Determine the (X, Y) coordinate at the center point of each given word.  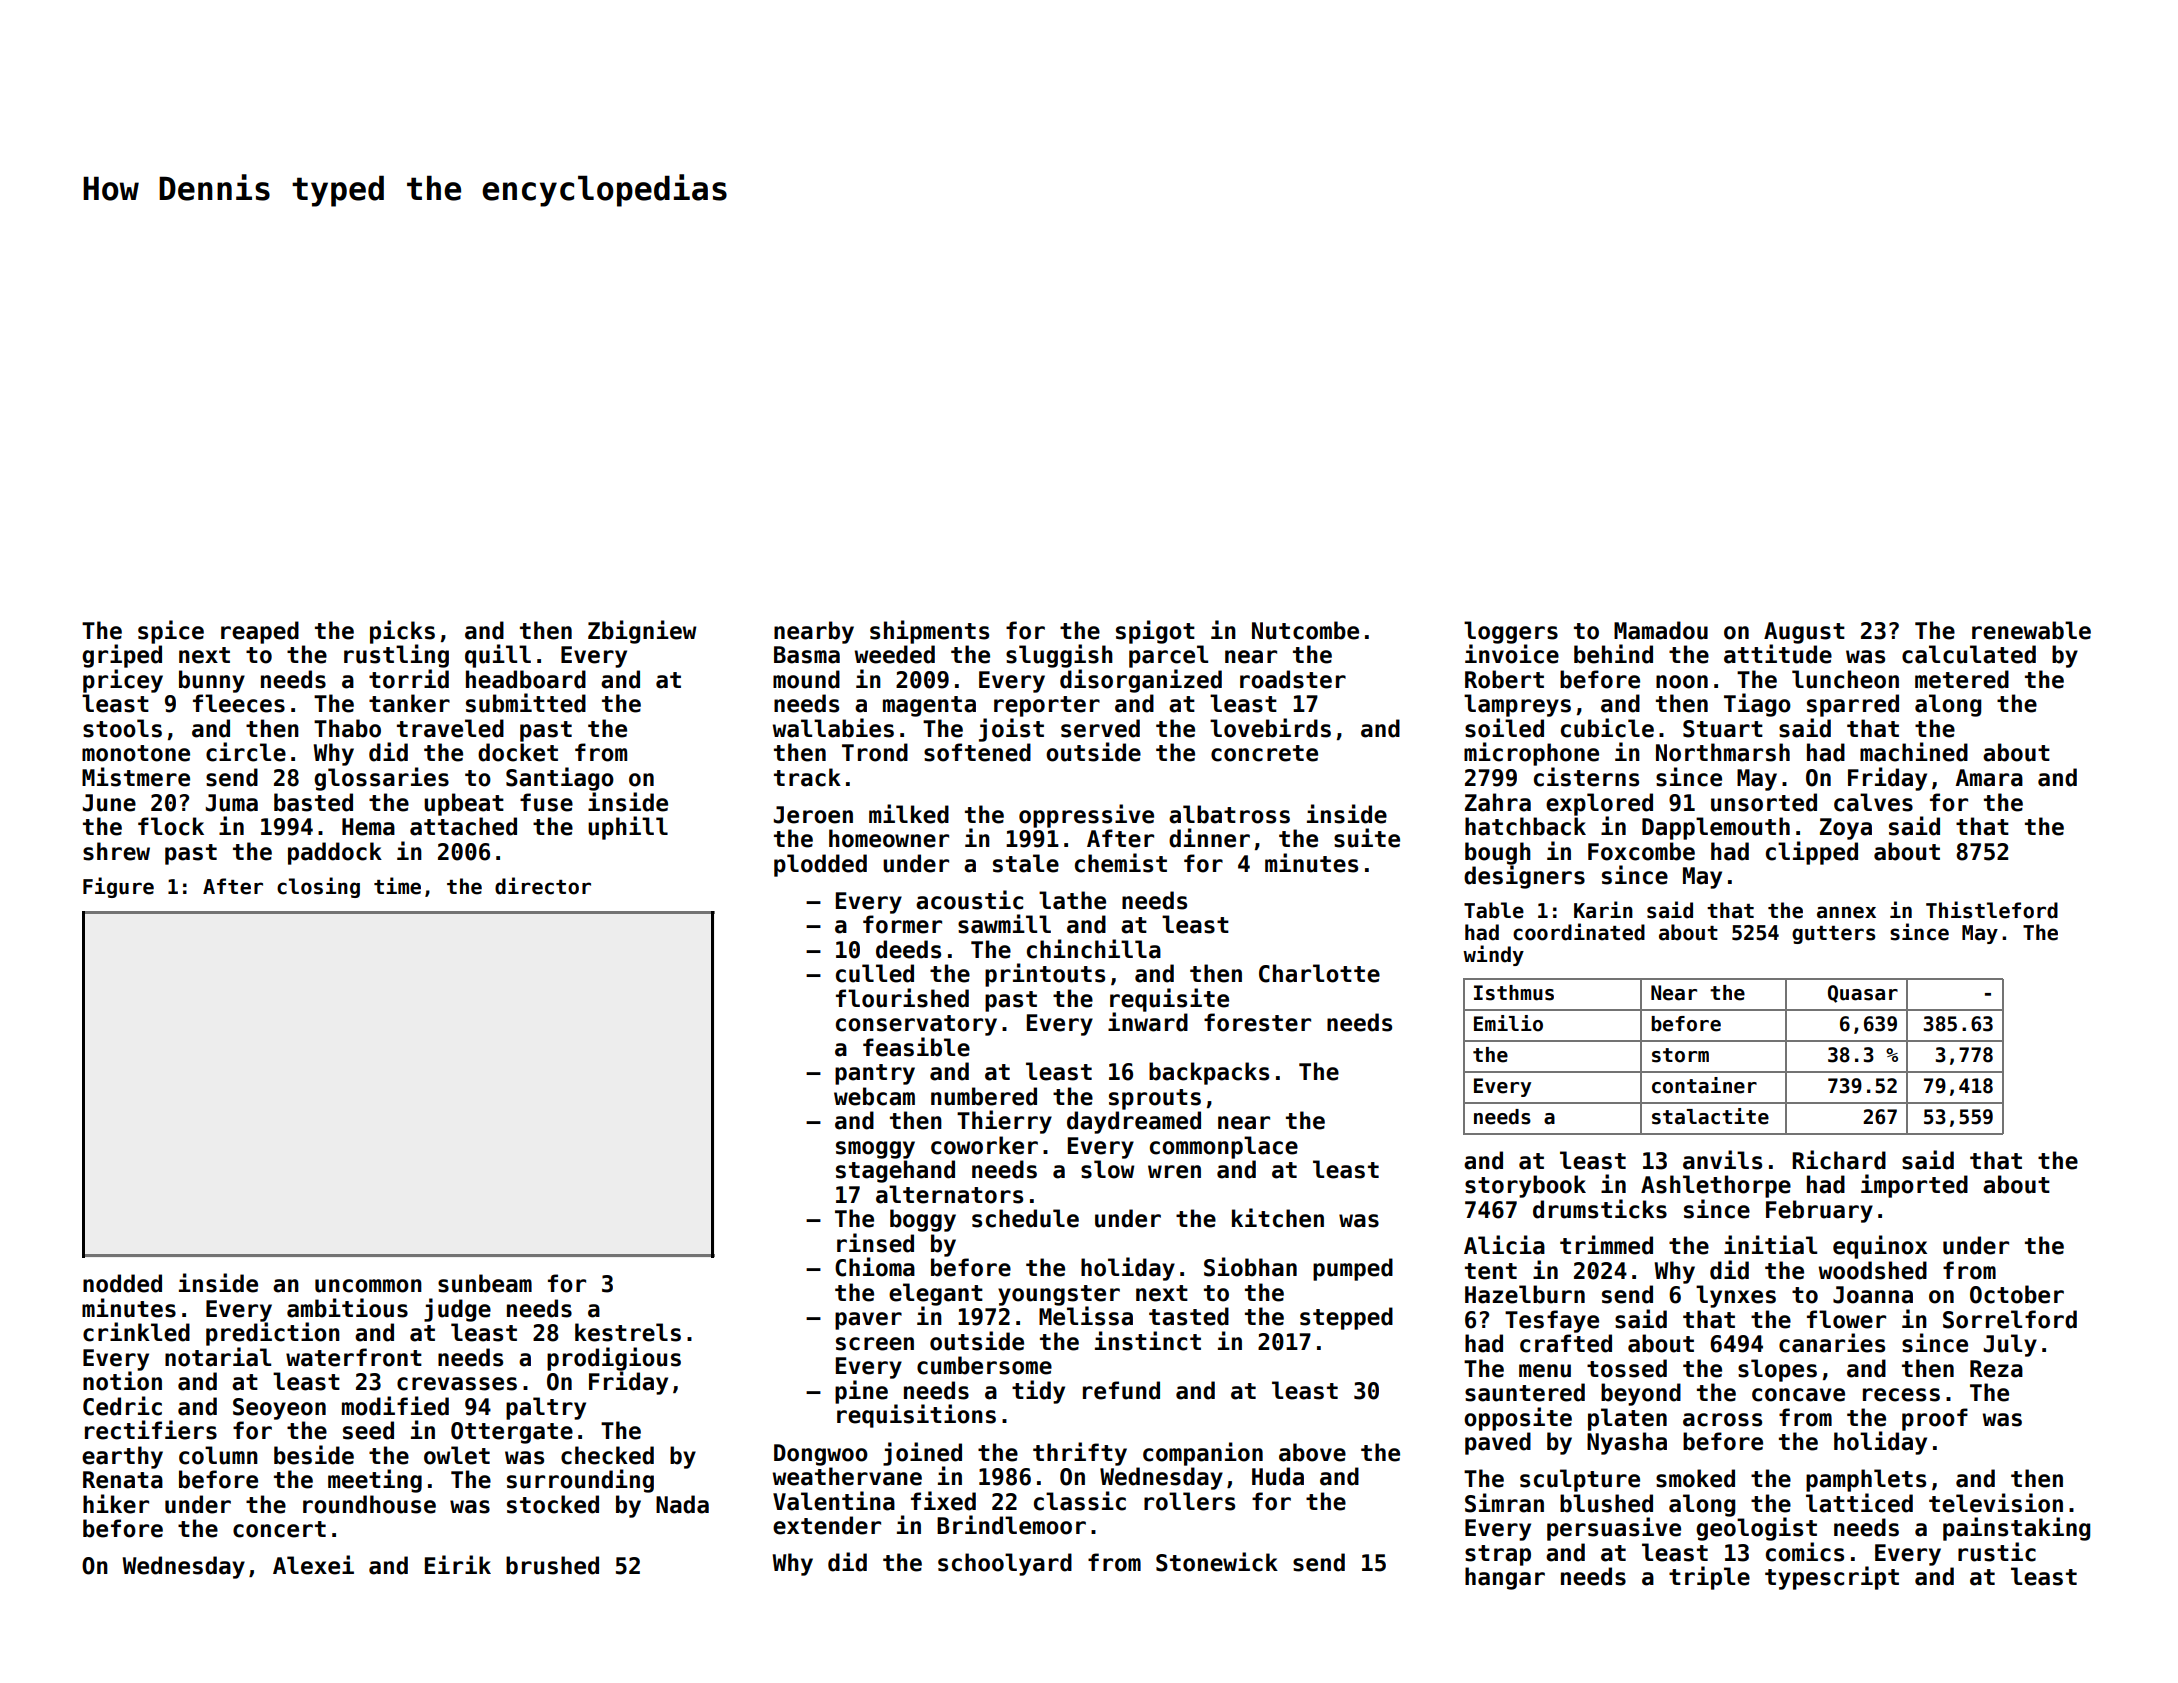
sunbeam (485, 1283)
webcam (874, 1096)
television (1996, 1503)
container (1704, 1085)
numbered (984, 1096)
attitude (1778, 654)
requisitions (916, 1416)
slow (1107, 1169)
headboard (526, 679)
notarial (218, 1357)
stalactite (1710, 1116)
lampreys (1517, 705)
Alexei (313, 1565)
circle (246, 752)
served (1100, 728)
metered (1962, 679)
